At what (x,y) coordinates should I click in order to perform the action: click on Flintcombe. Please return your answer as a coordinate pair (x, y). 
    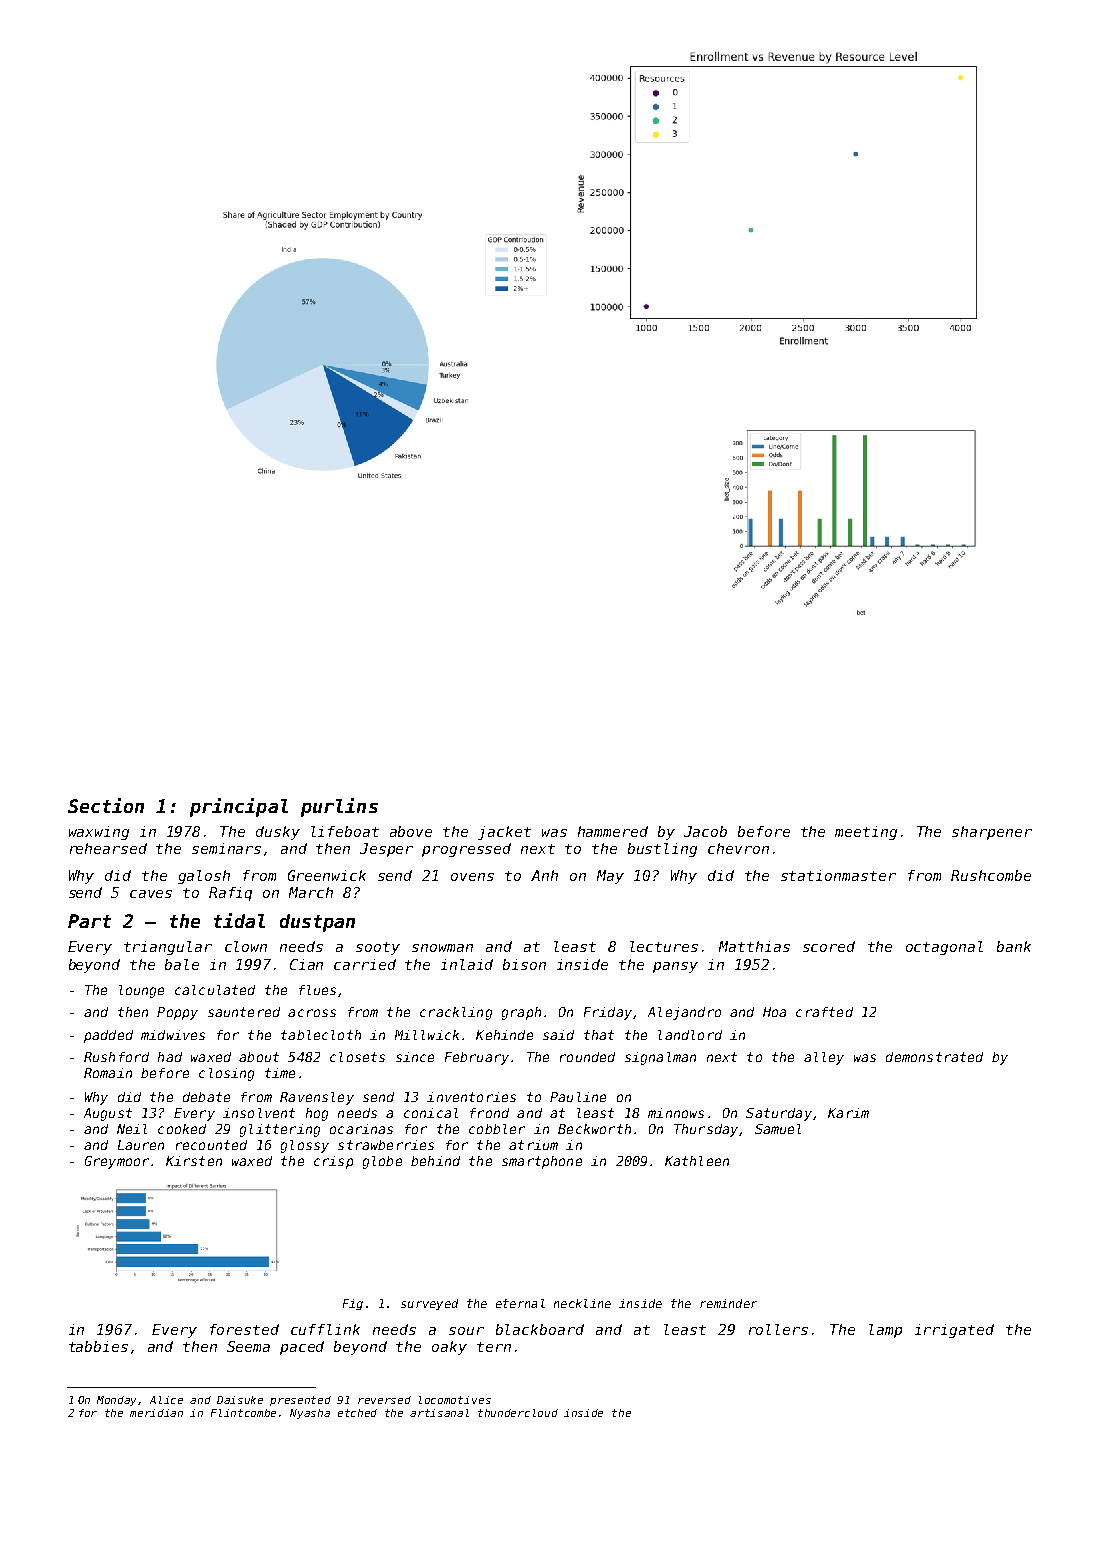
    Looking at the image, I should click on (243, 1413).
